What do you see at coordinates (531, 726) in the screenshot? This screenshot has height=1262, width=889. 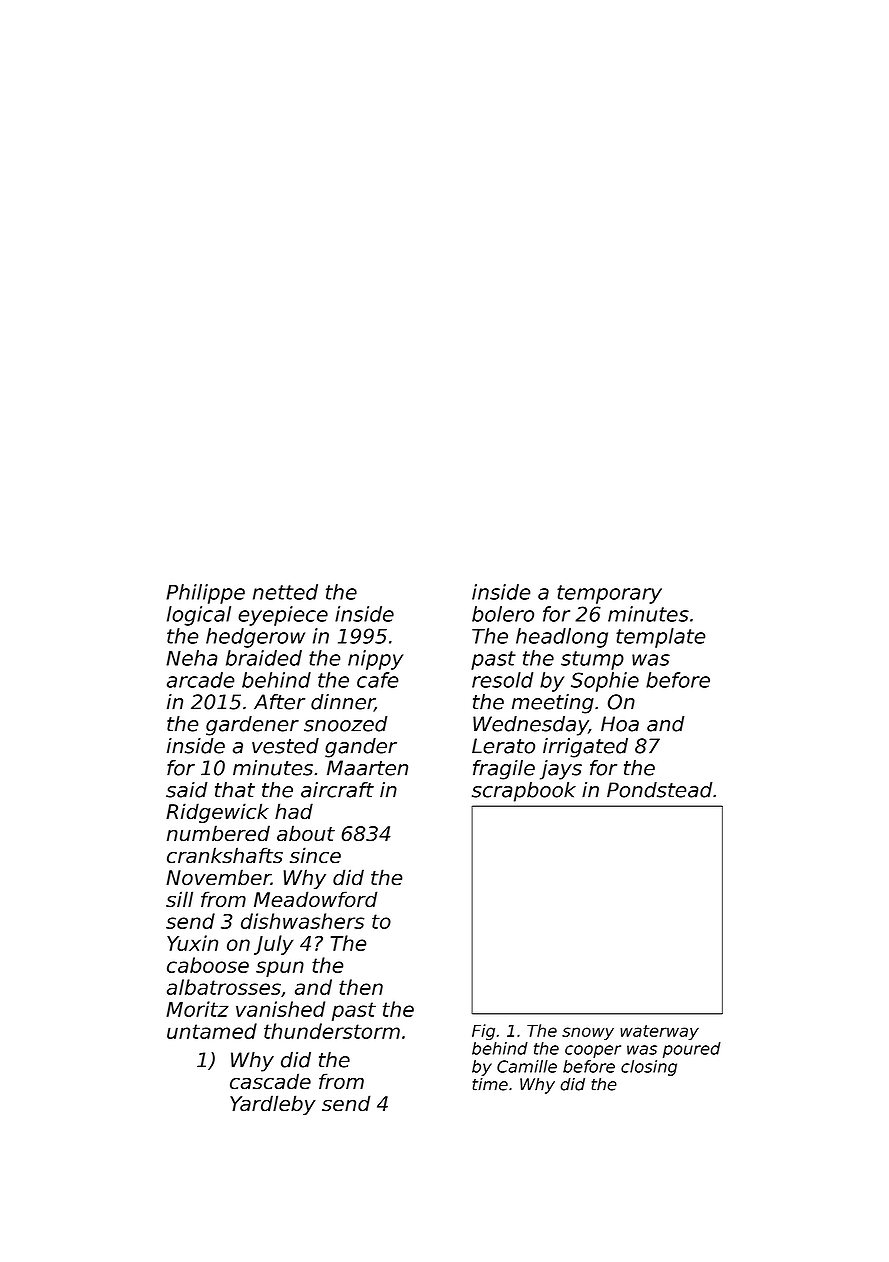 I see `Wednesday` at bounding box center [531, 726].
